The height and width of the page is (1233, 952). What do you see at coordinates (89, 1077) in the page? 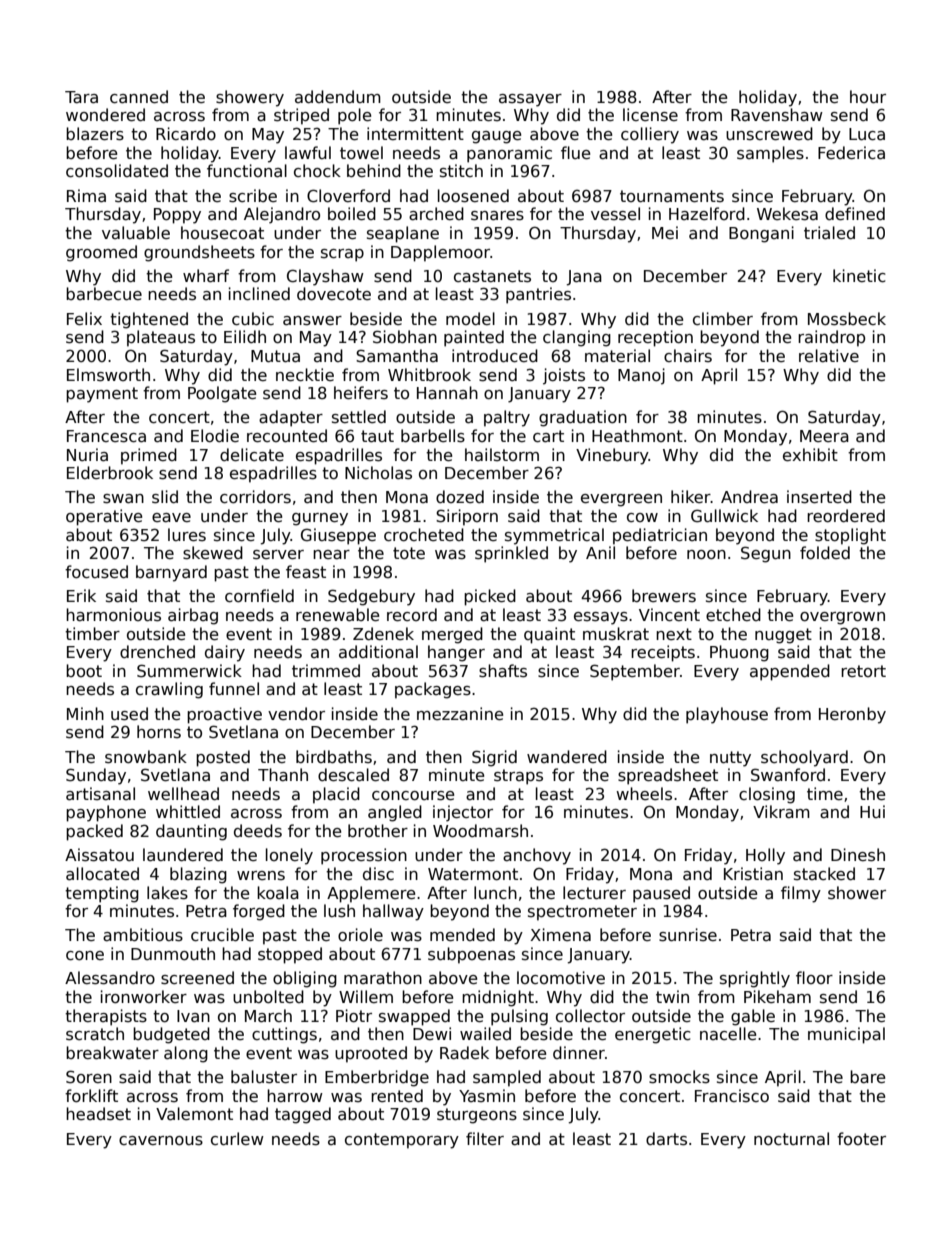
I see `Soren` at bounding box center [89, 1077].
